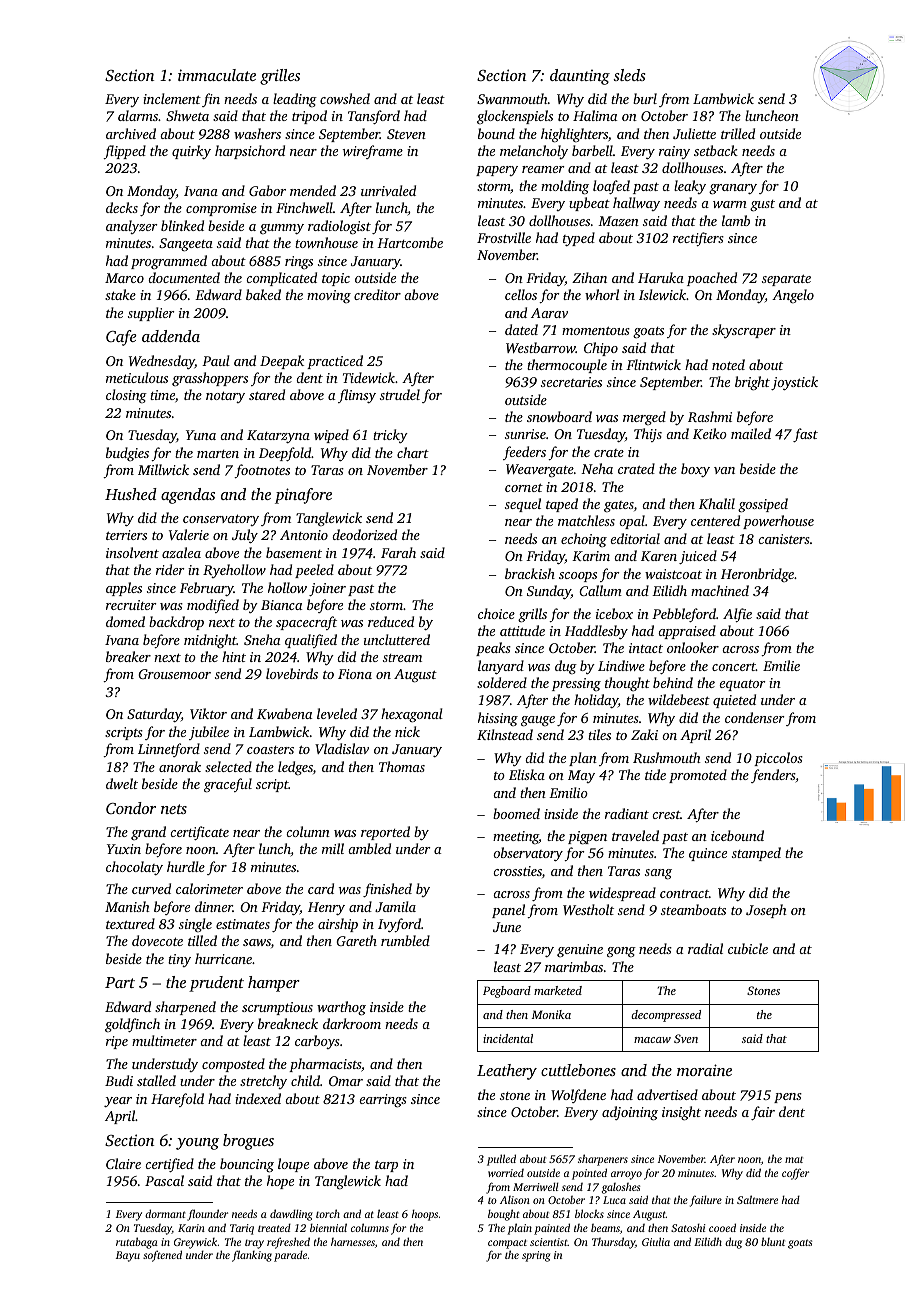  Describe the element at coordinates (684, 894) in the page. I see `contract` at that location.
